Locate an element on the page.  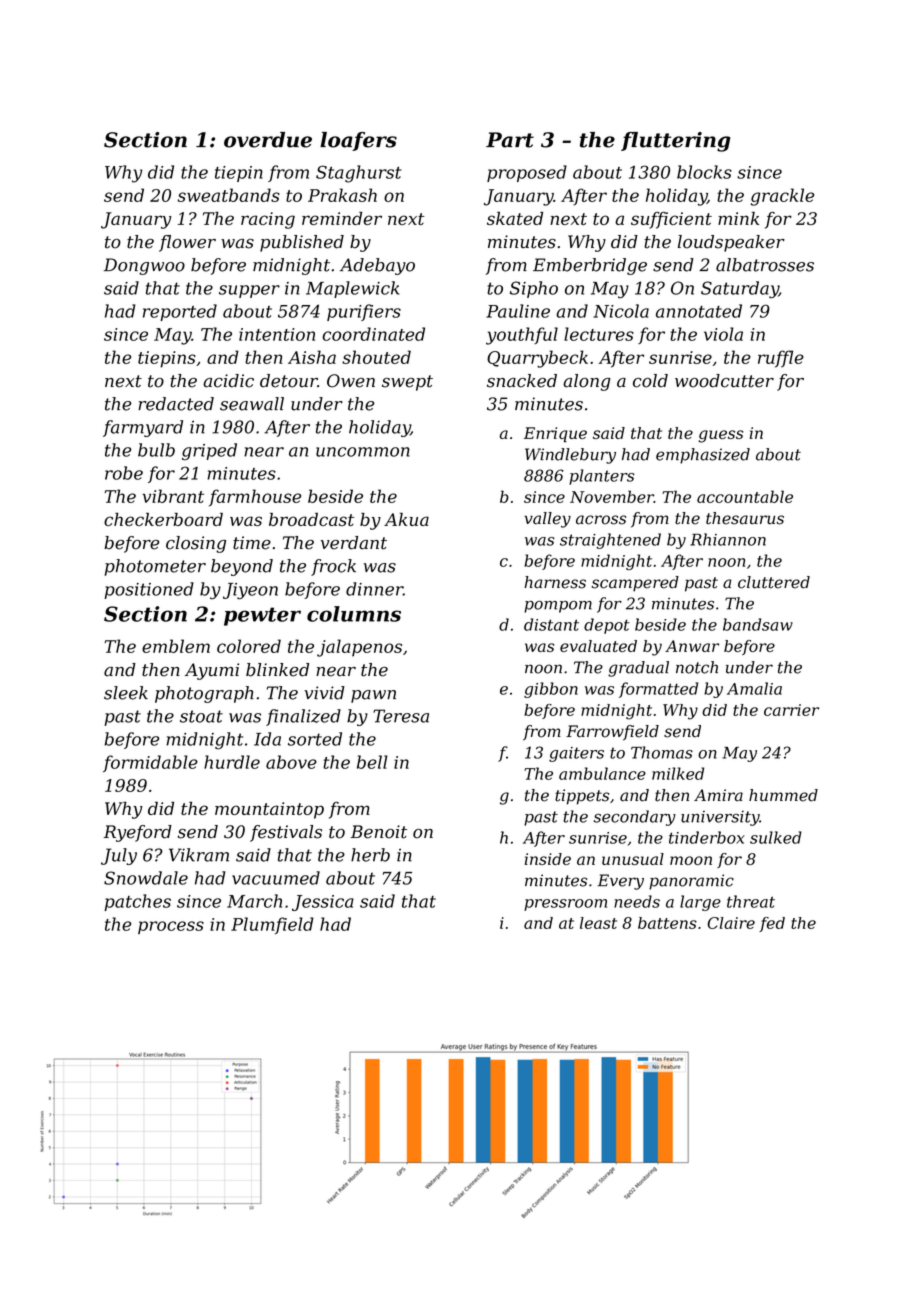
loafers is located at coordinates (358, 141).
